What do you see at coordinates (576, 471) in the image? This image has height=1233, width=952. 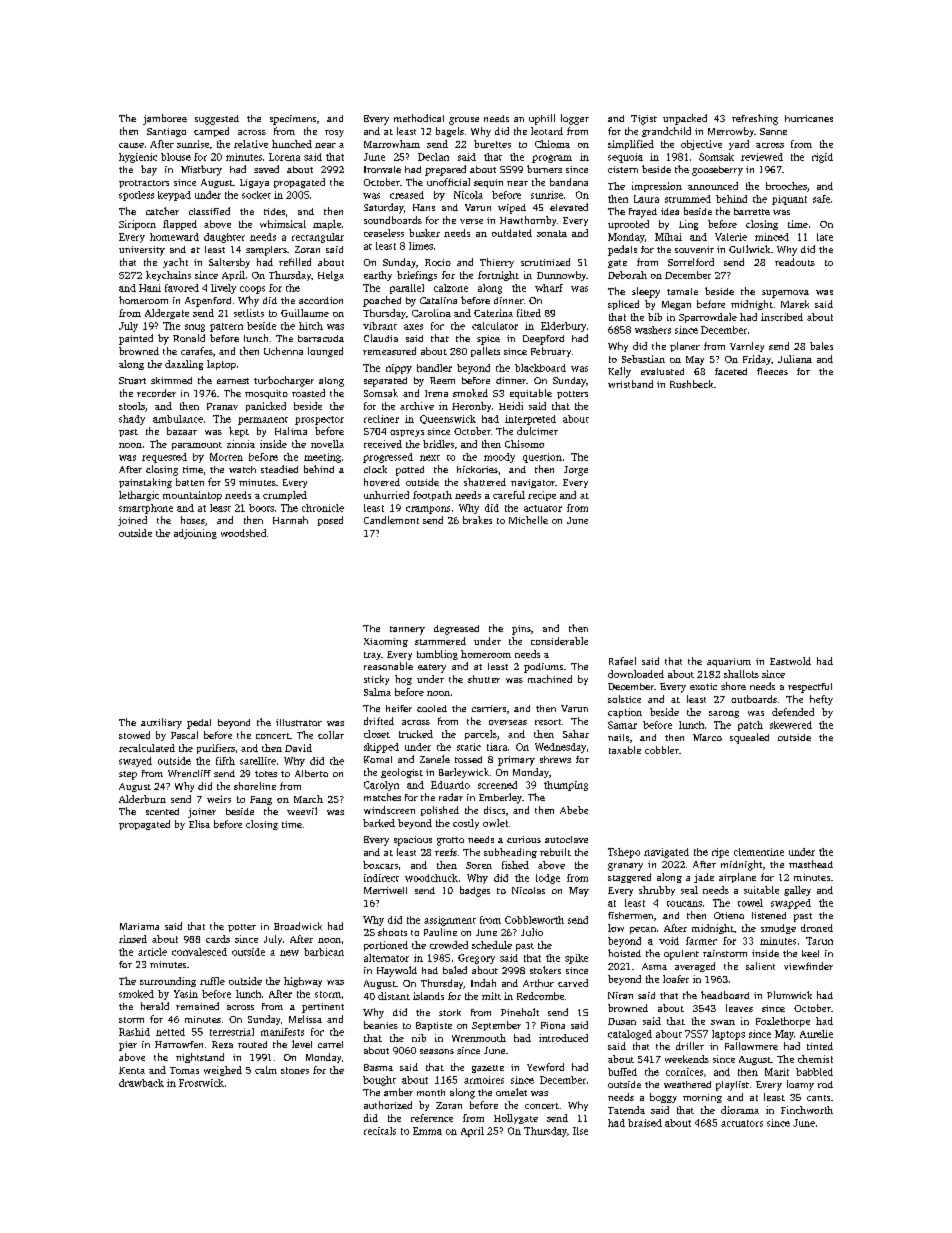 I see `Jorge` at bounding box center [576, 471].
